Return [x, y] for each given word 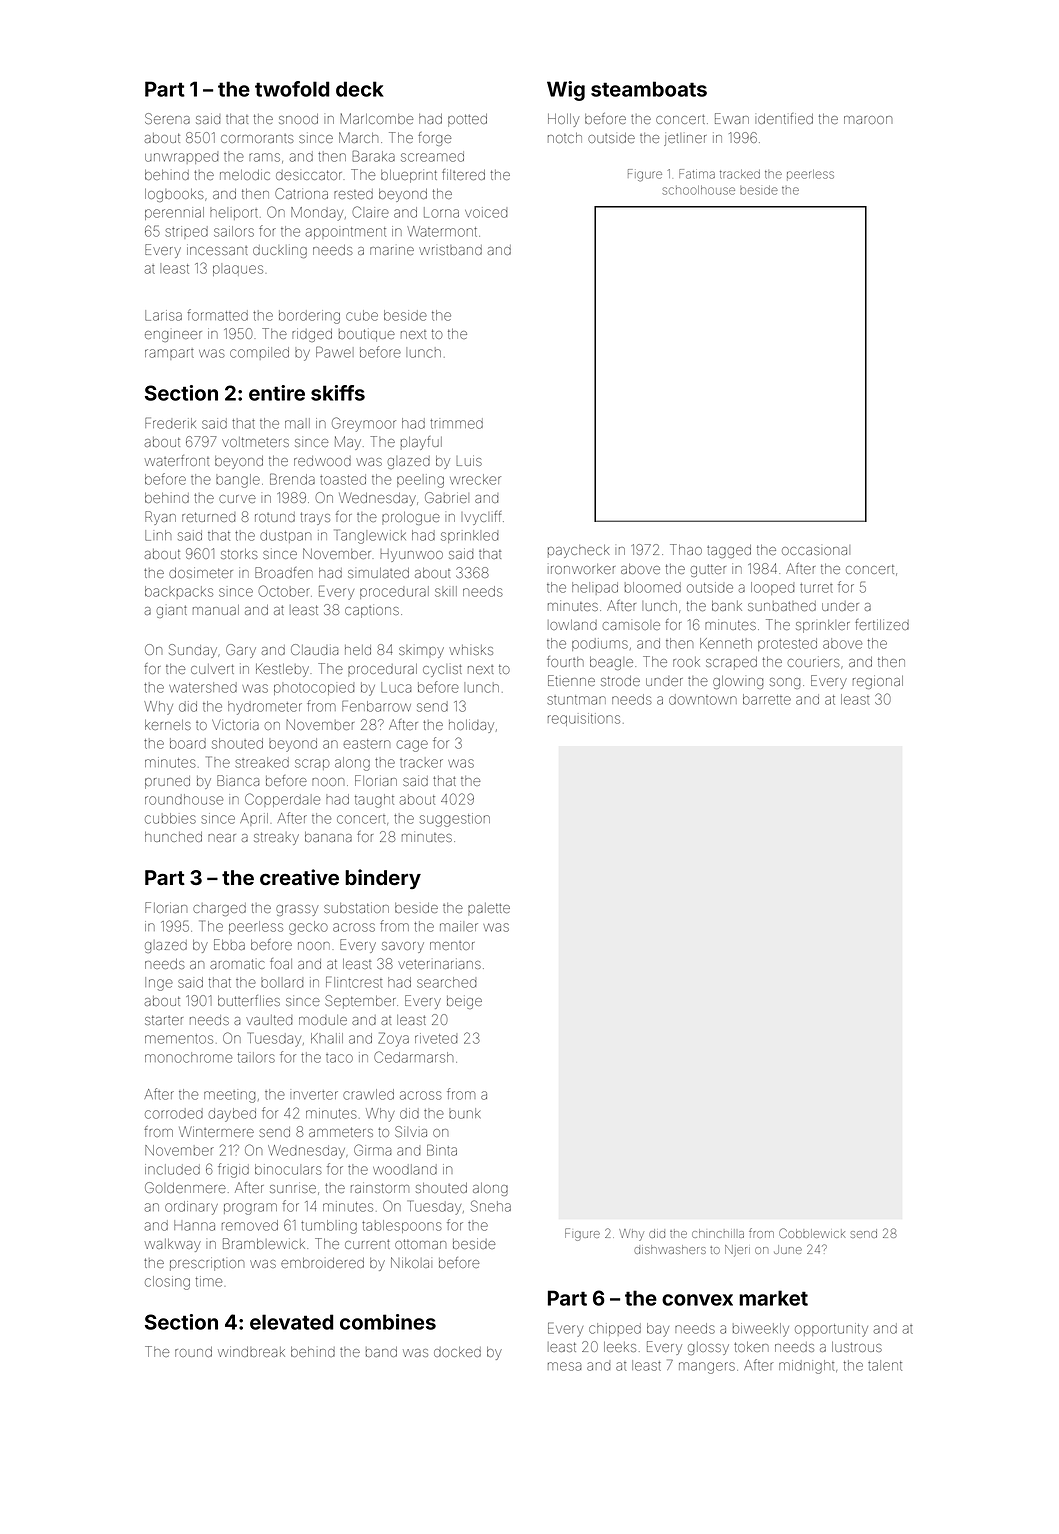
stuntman [577, 700]
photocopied [314, 689]
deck [360, 89]
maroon [868, 120]
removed [250, 1225]
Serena [167, 118]
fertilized [882, 624]
